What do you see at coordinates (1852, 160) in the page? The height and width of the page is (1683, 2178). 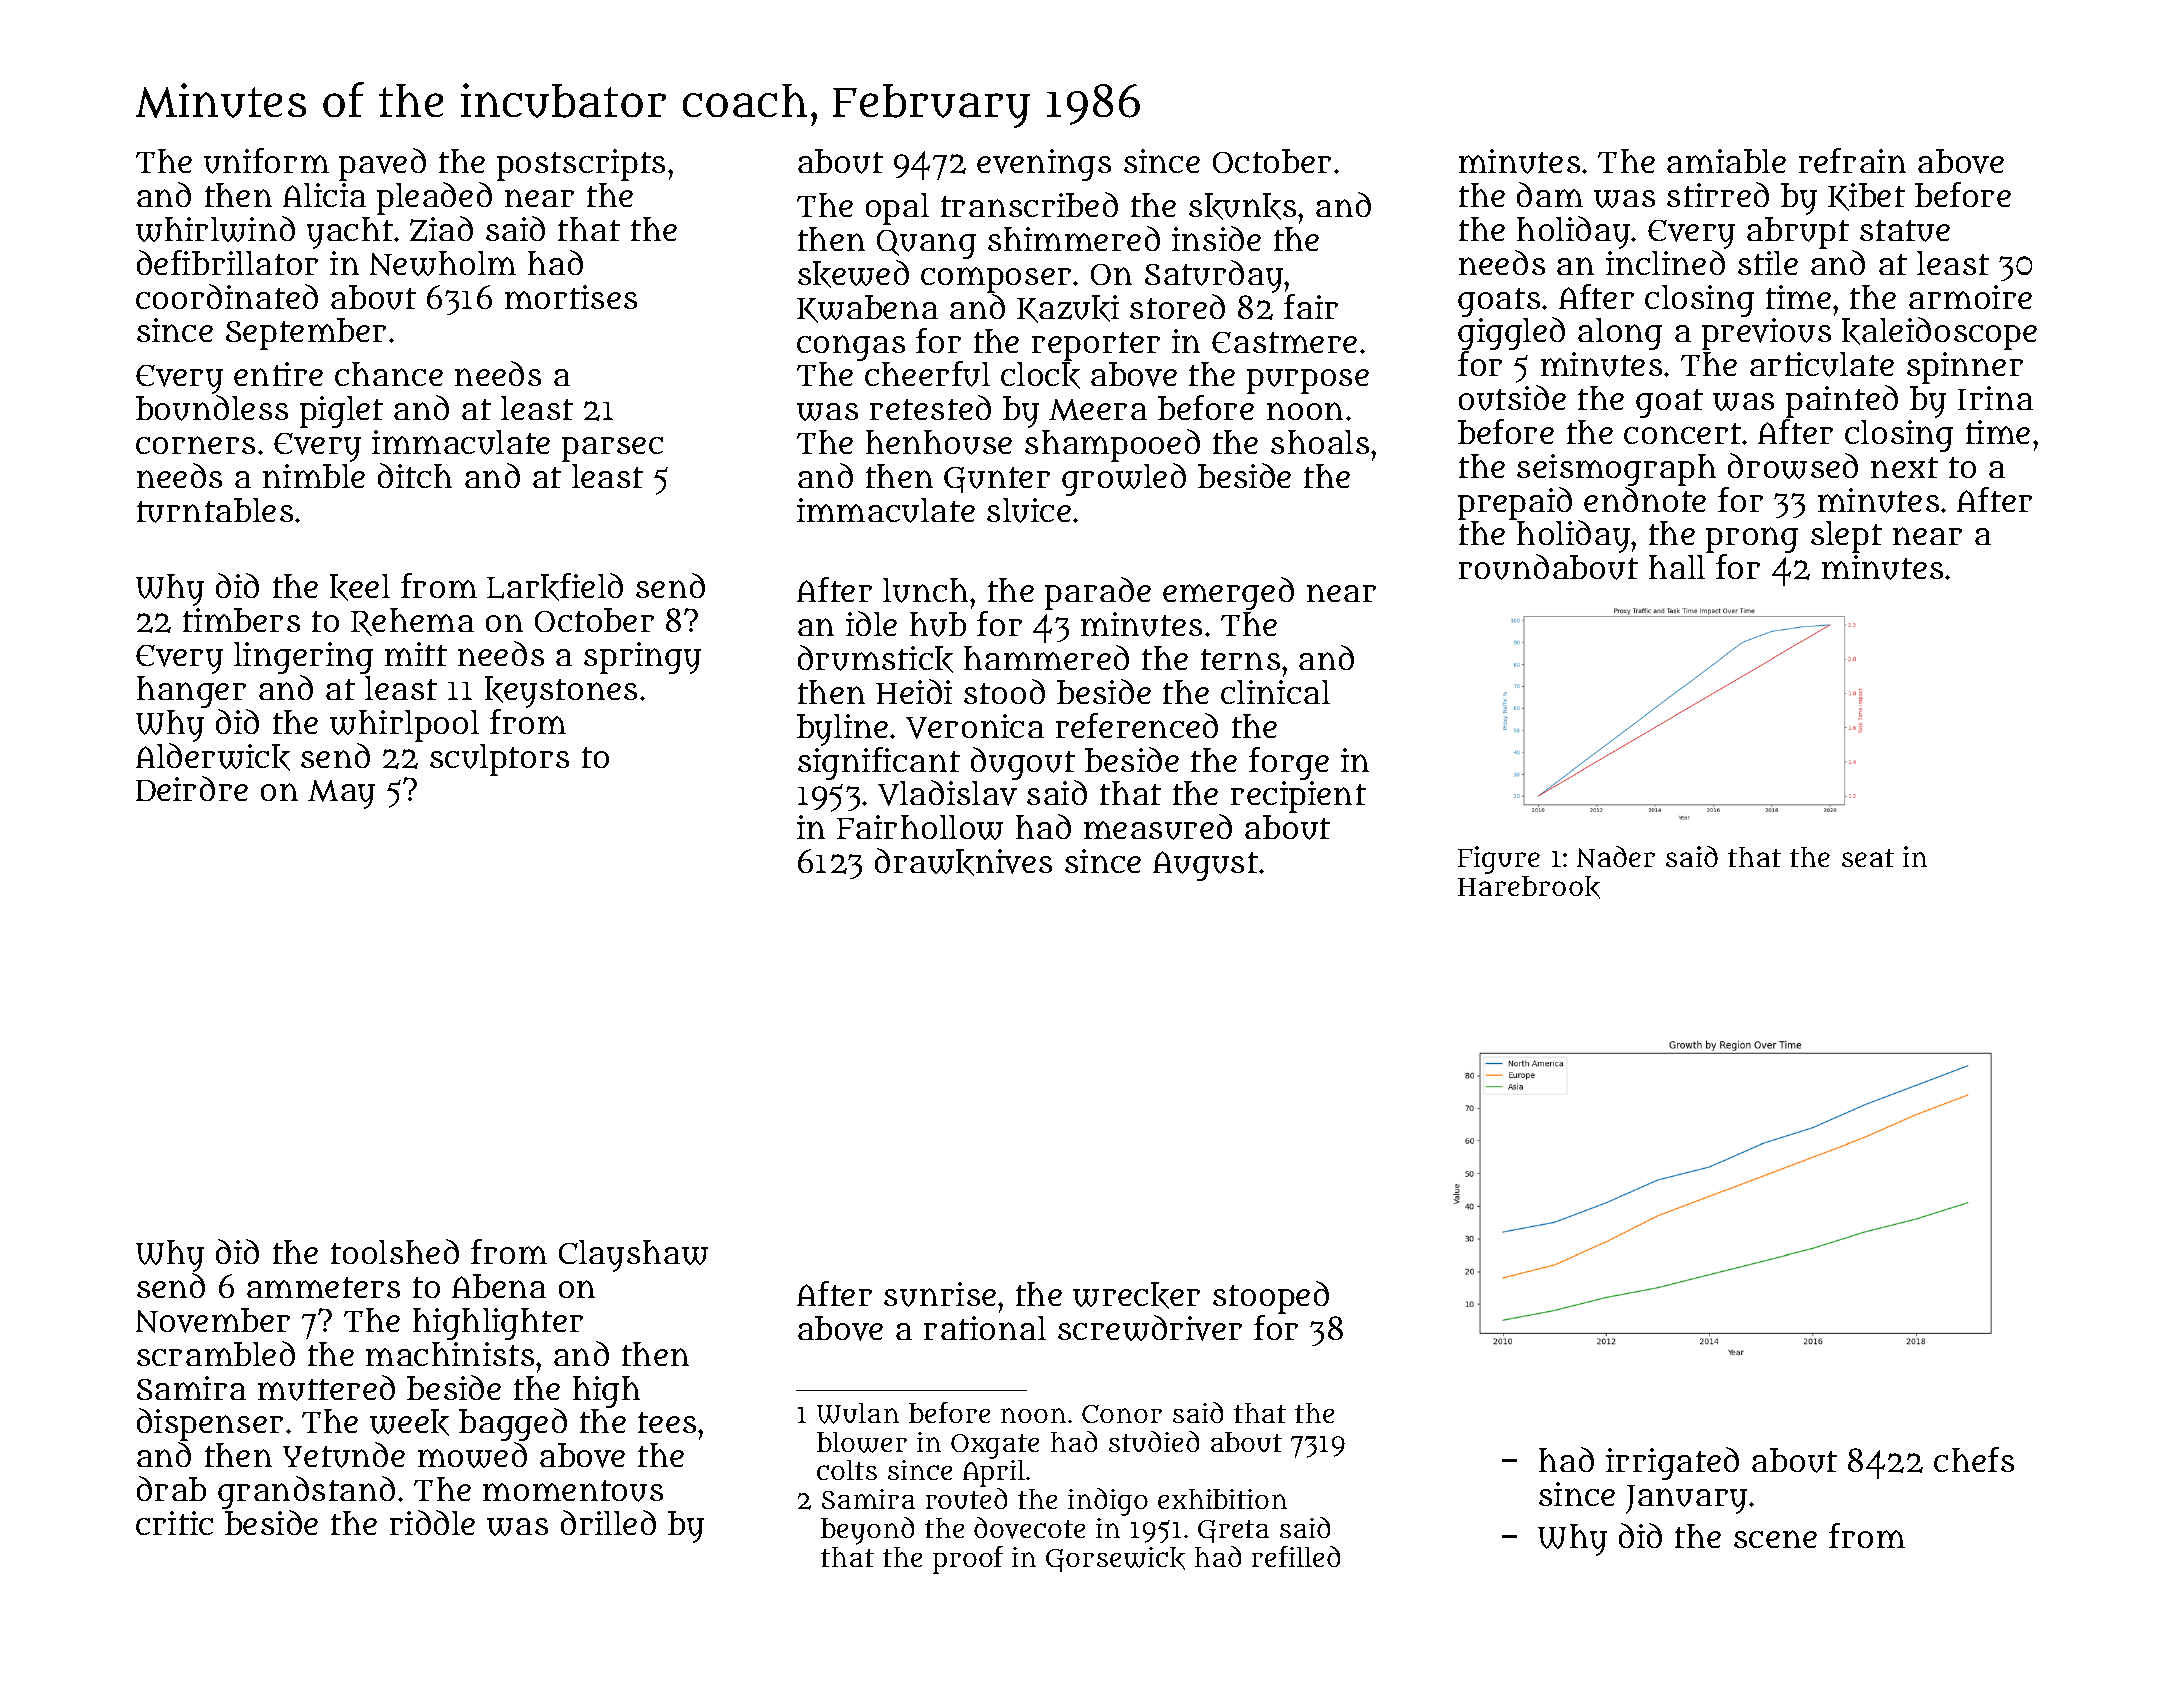 I see `refrain` at bounding box center [1852, 160].
